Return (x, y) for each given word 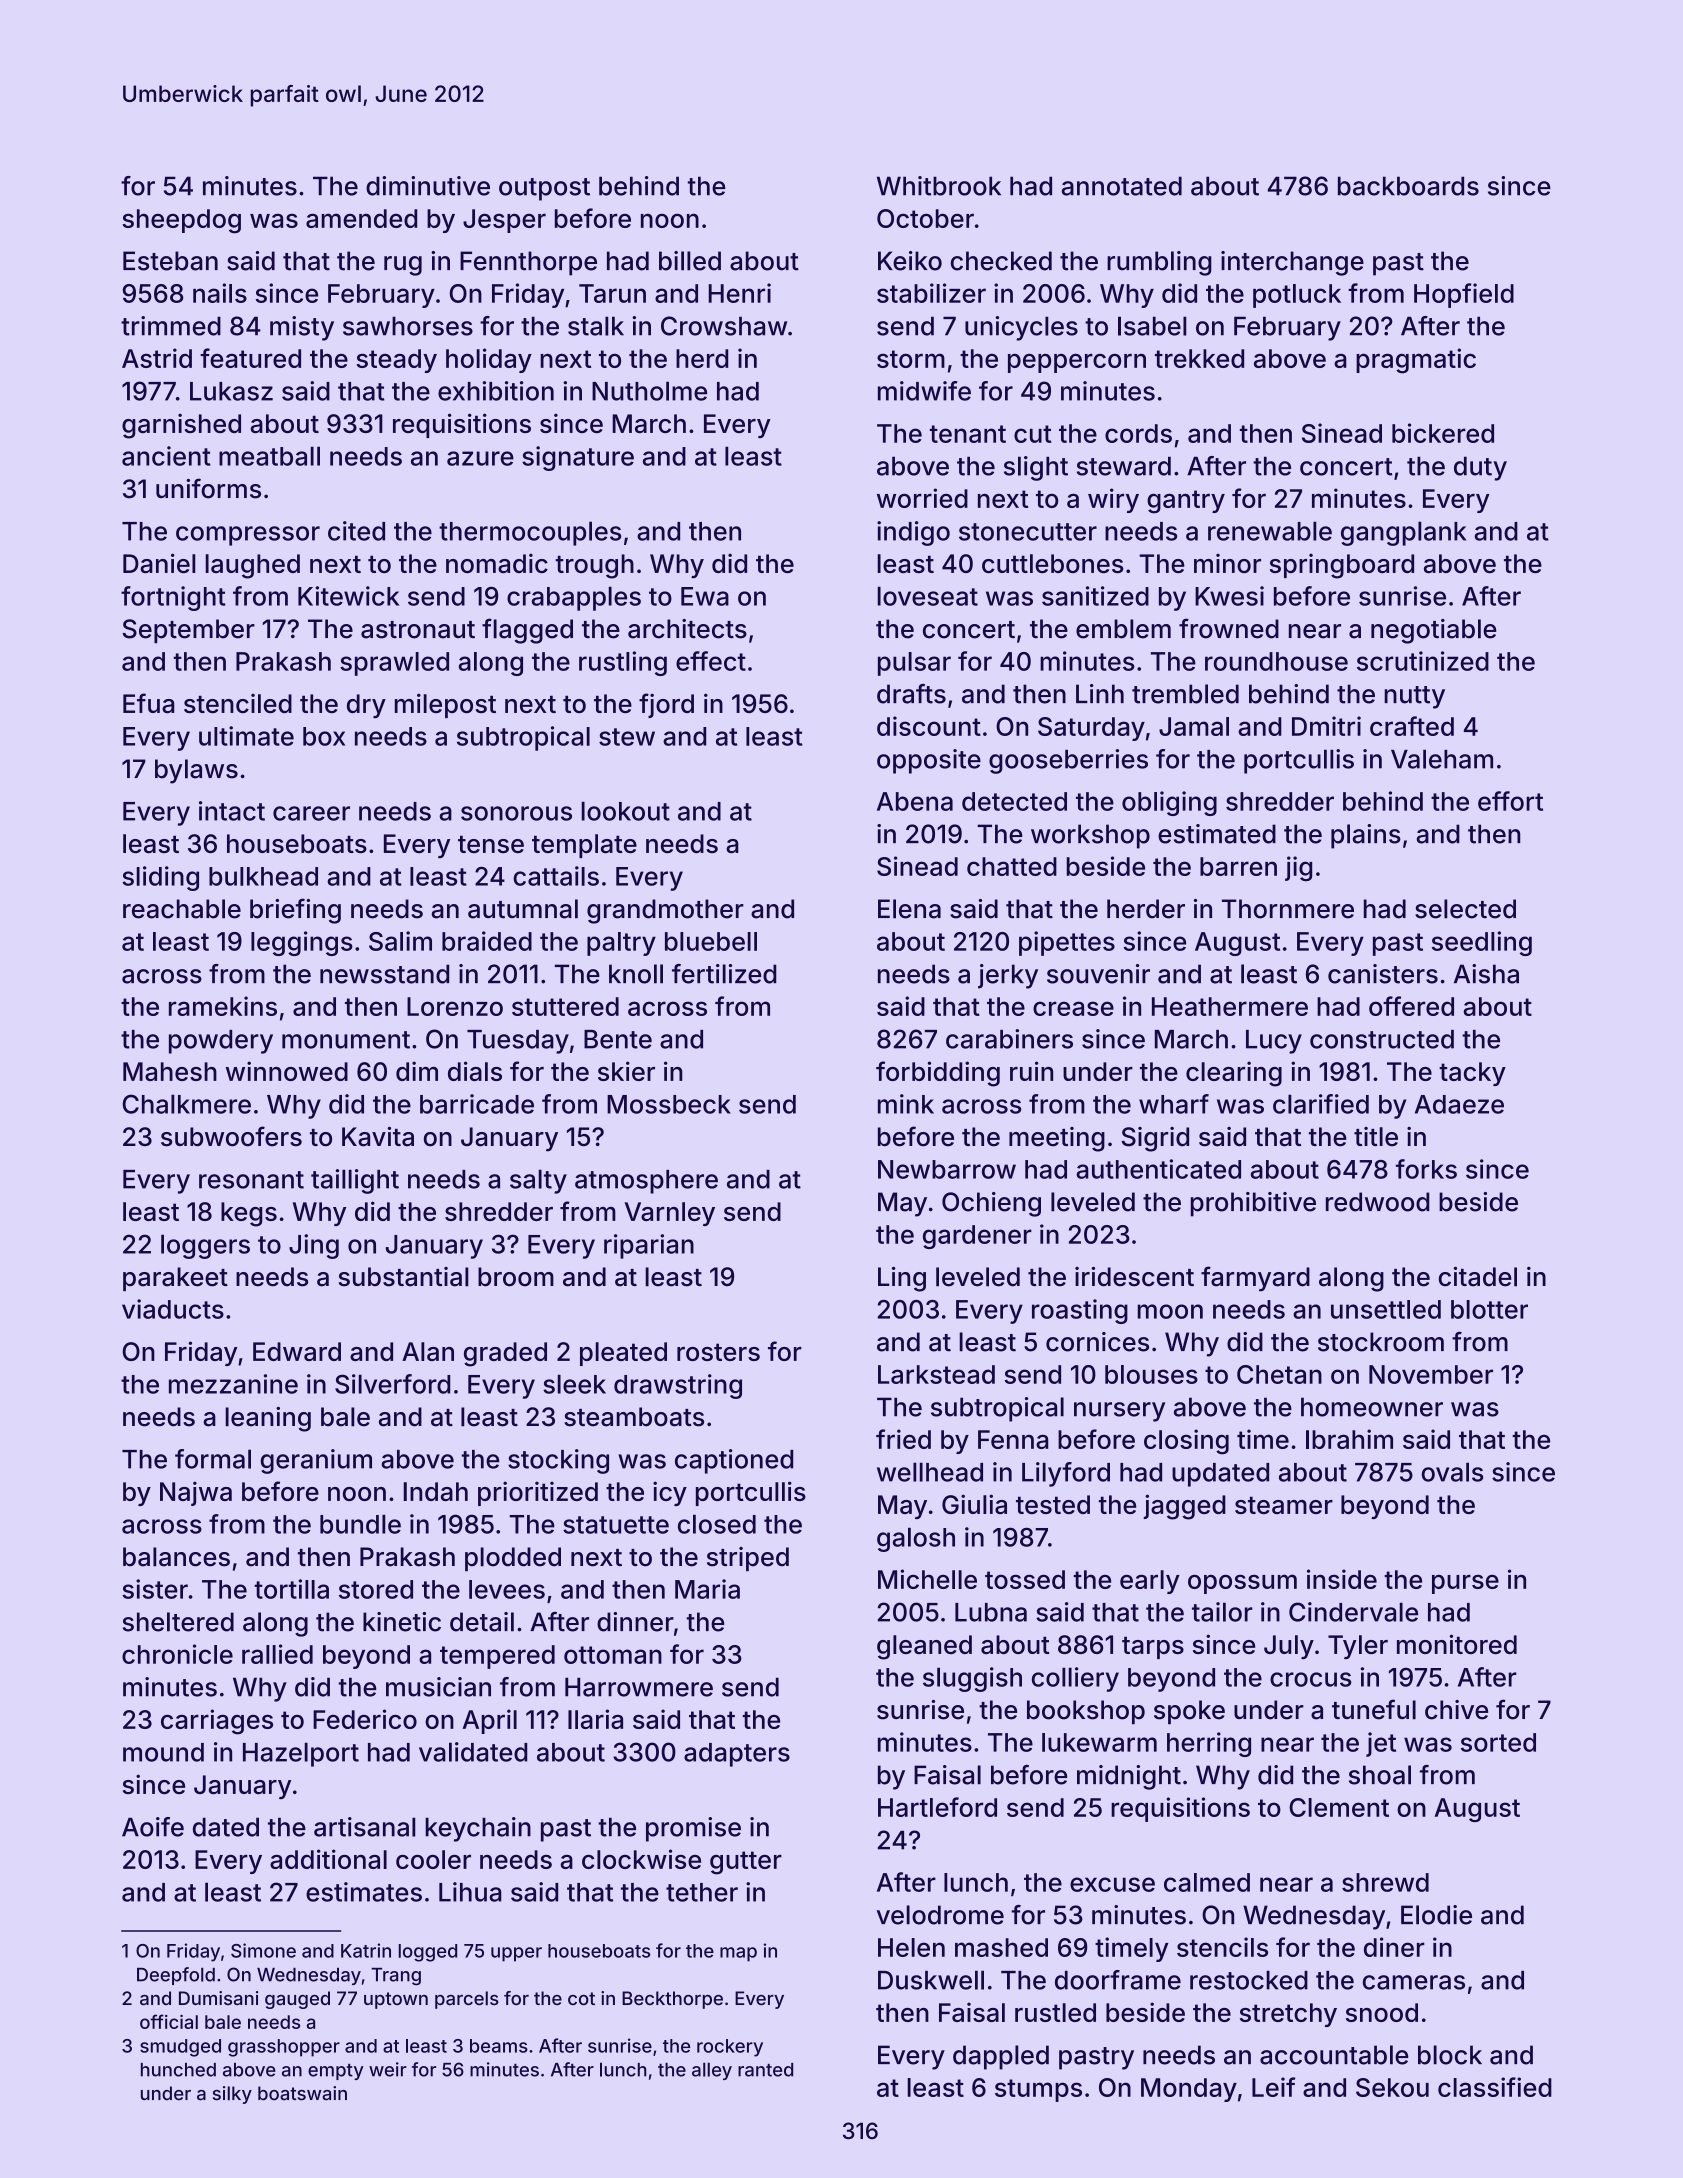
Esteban (170, 261)
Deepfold (176, 1976)
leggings (302, 943)
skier (626, 1071)
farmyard (1255, 1279)
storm (911, 359)
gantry (1186, 502)
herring (1209, 1744)
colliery (1075, 1679)
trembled (1185, 694)
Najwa (196, 1493)
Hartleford (937, 1807)
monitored (1457, 1644)
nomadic (497, 563)
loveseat (927, 596)
